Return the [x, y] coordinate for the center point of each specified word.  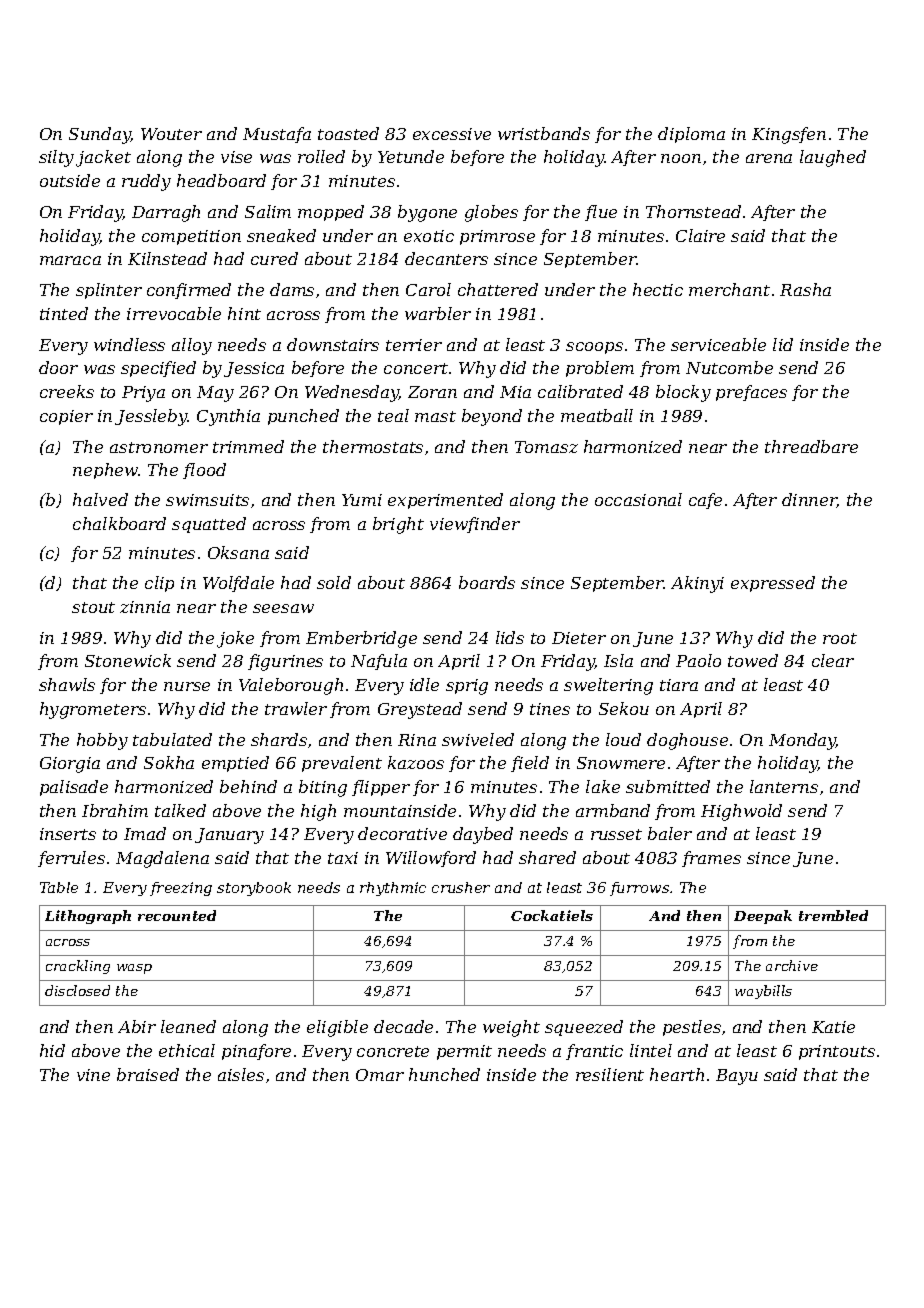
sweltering [608, 686]
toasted [348, 133]
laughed [833, 158]
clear [833, 660]
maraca [70, 260]
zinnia [145, 607]
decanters [446, 258]
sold [334, 582]
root [840, 638]
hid [52, 1050]
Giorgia [70, 765]
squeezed [584, 1028]
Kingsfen [789, 135]
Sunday [100, 135]
